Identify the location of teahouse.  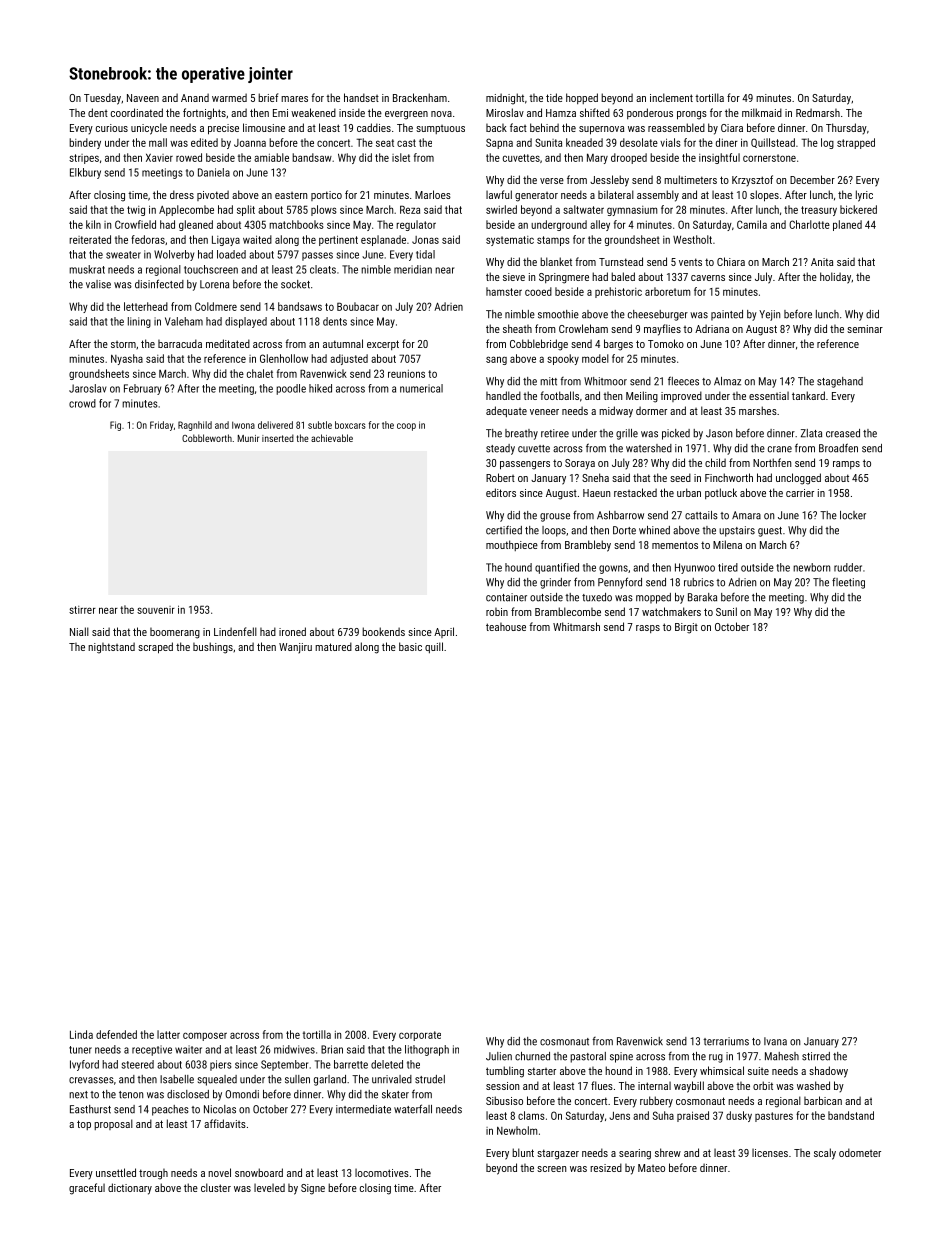
(506, 627).
